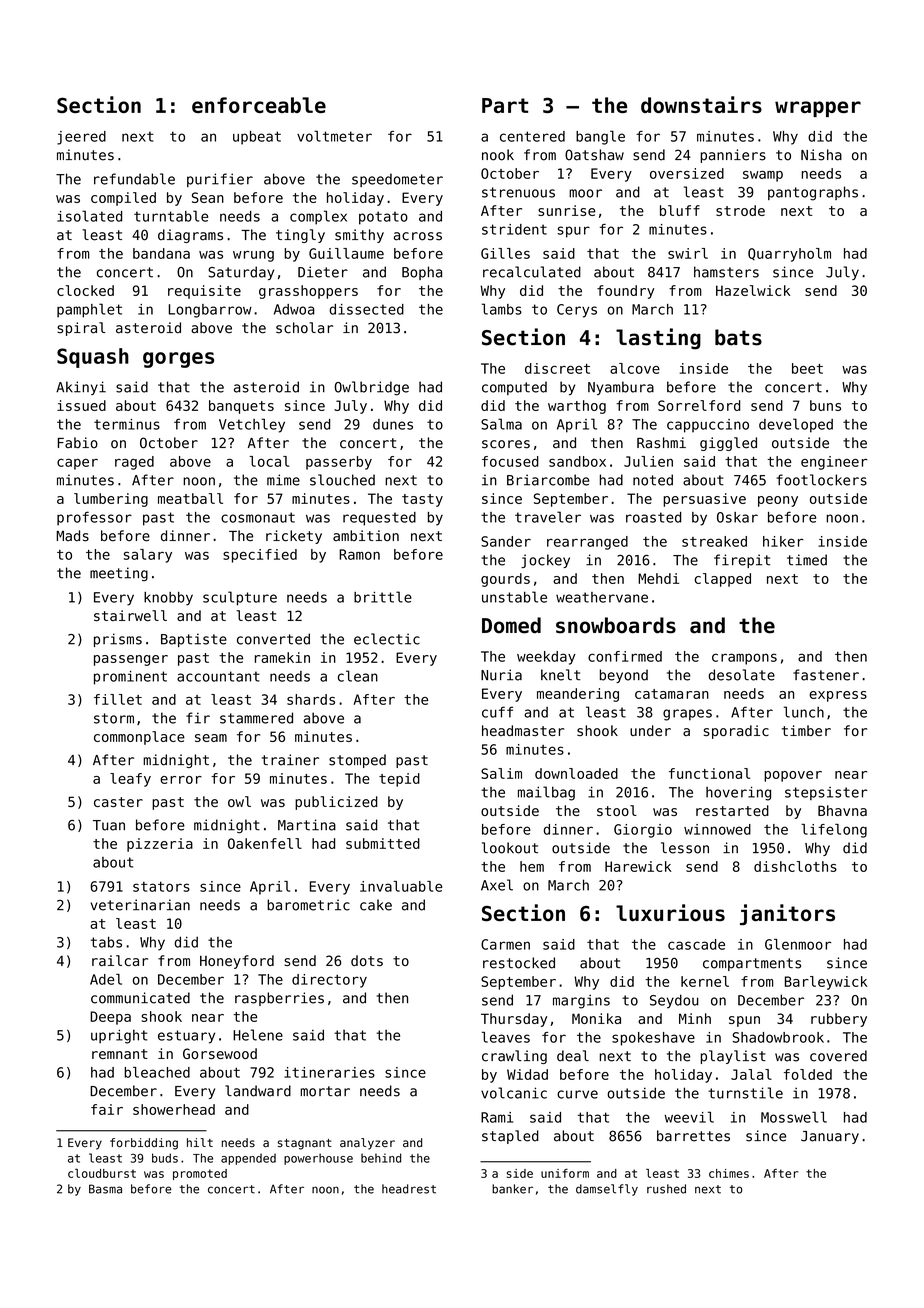  Describe the element at coordinates (532, 136) in the screenshot. I see `centered` at that location.
